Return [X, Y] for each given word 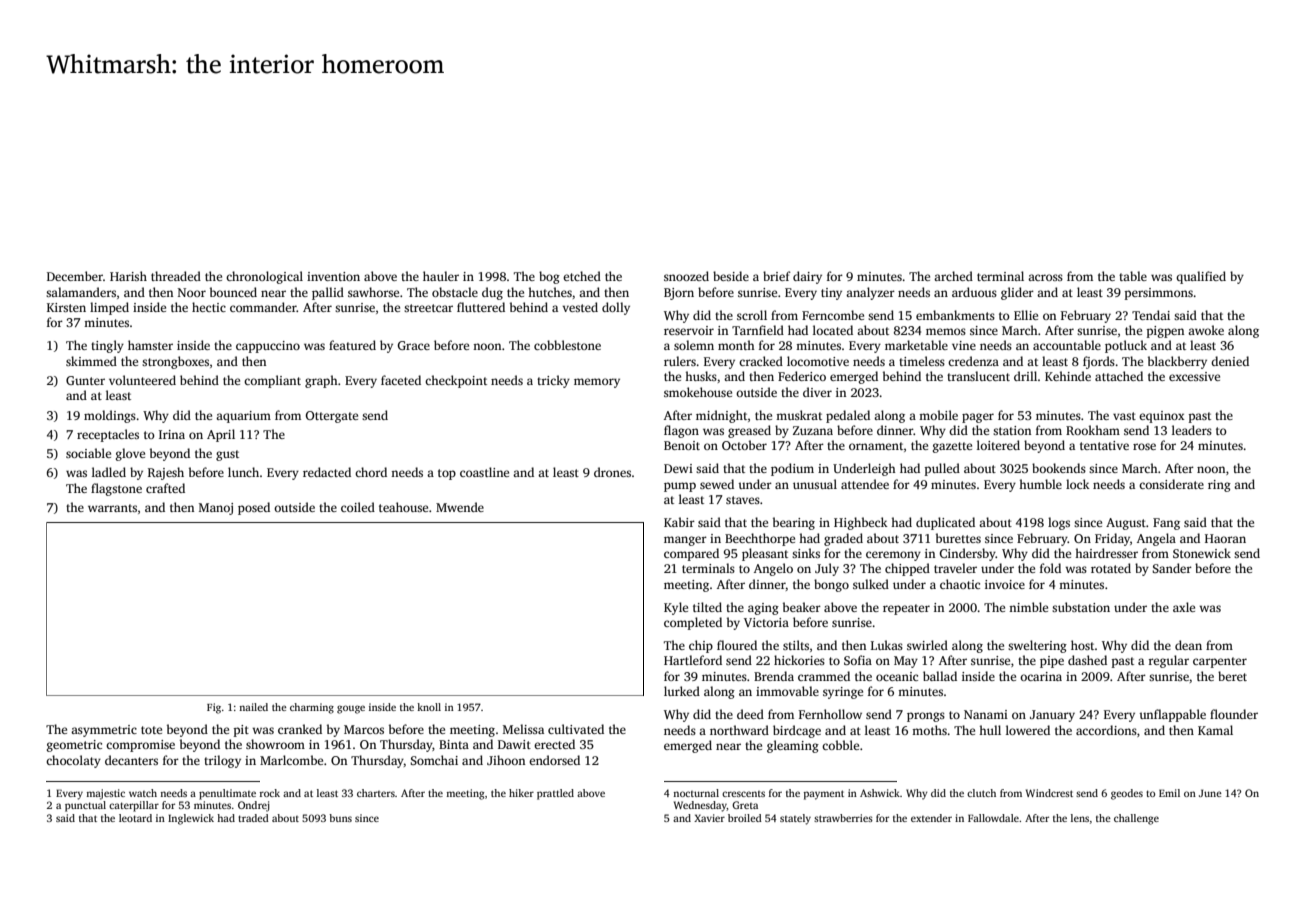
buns [340, 818]
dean [1188, 645]
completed [693, 623]
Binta [454, 744]
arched [953, 276]
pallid [328, 293]
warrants [112, 508]
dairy [807, 277]
